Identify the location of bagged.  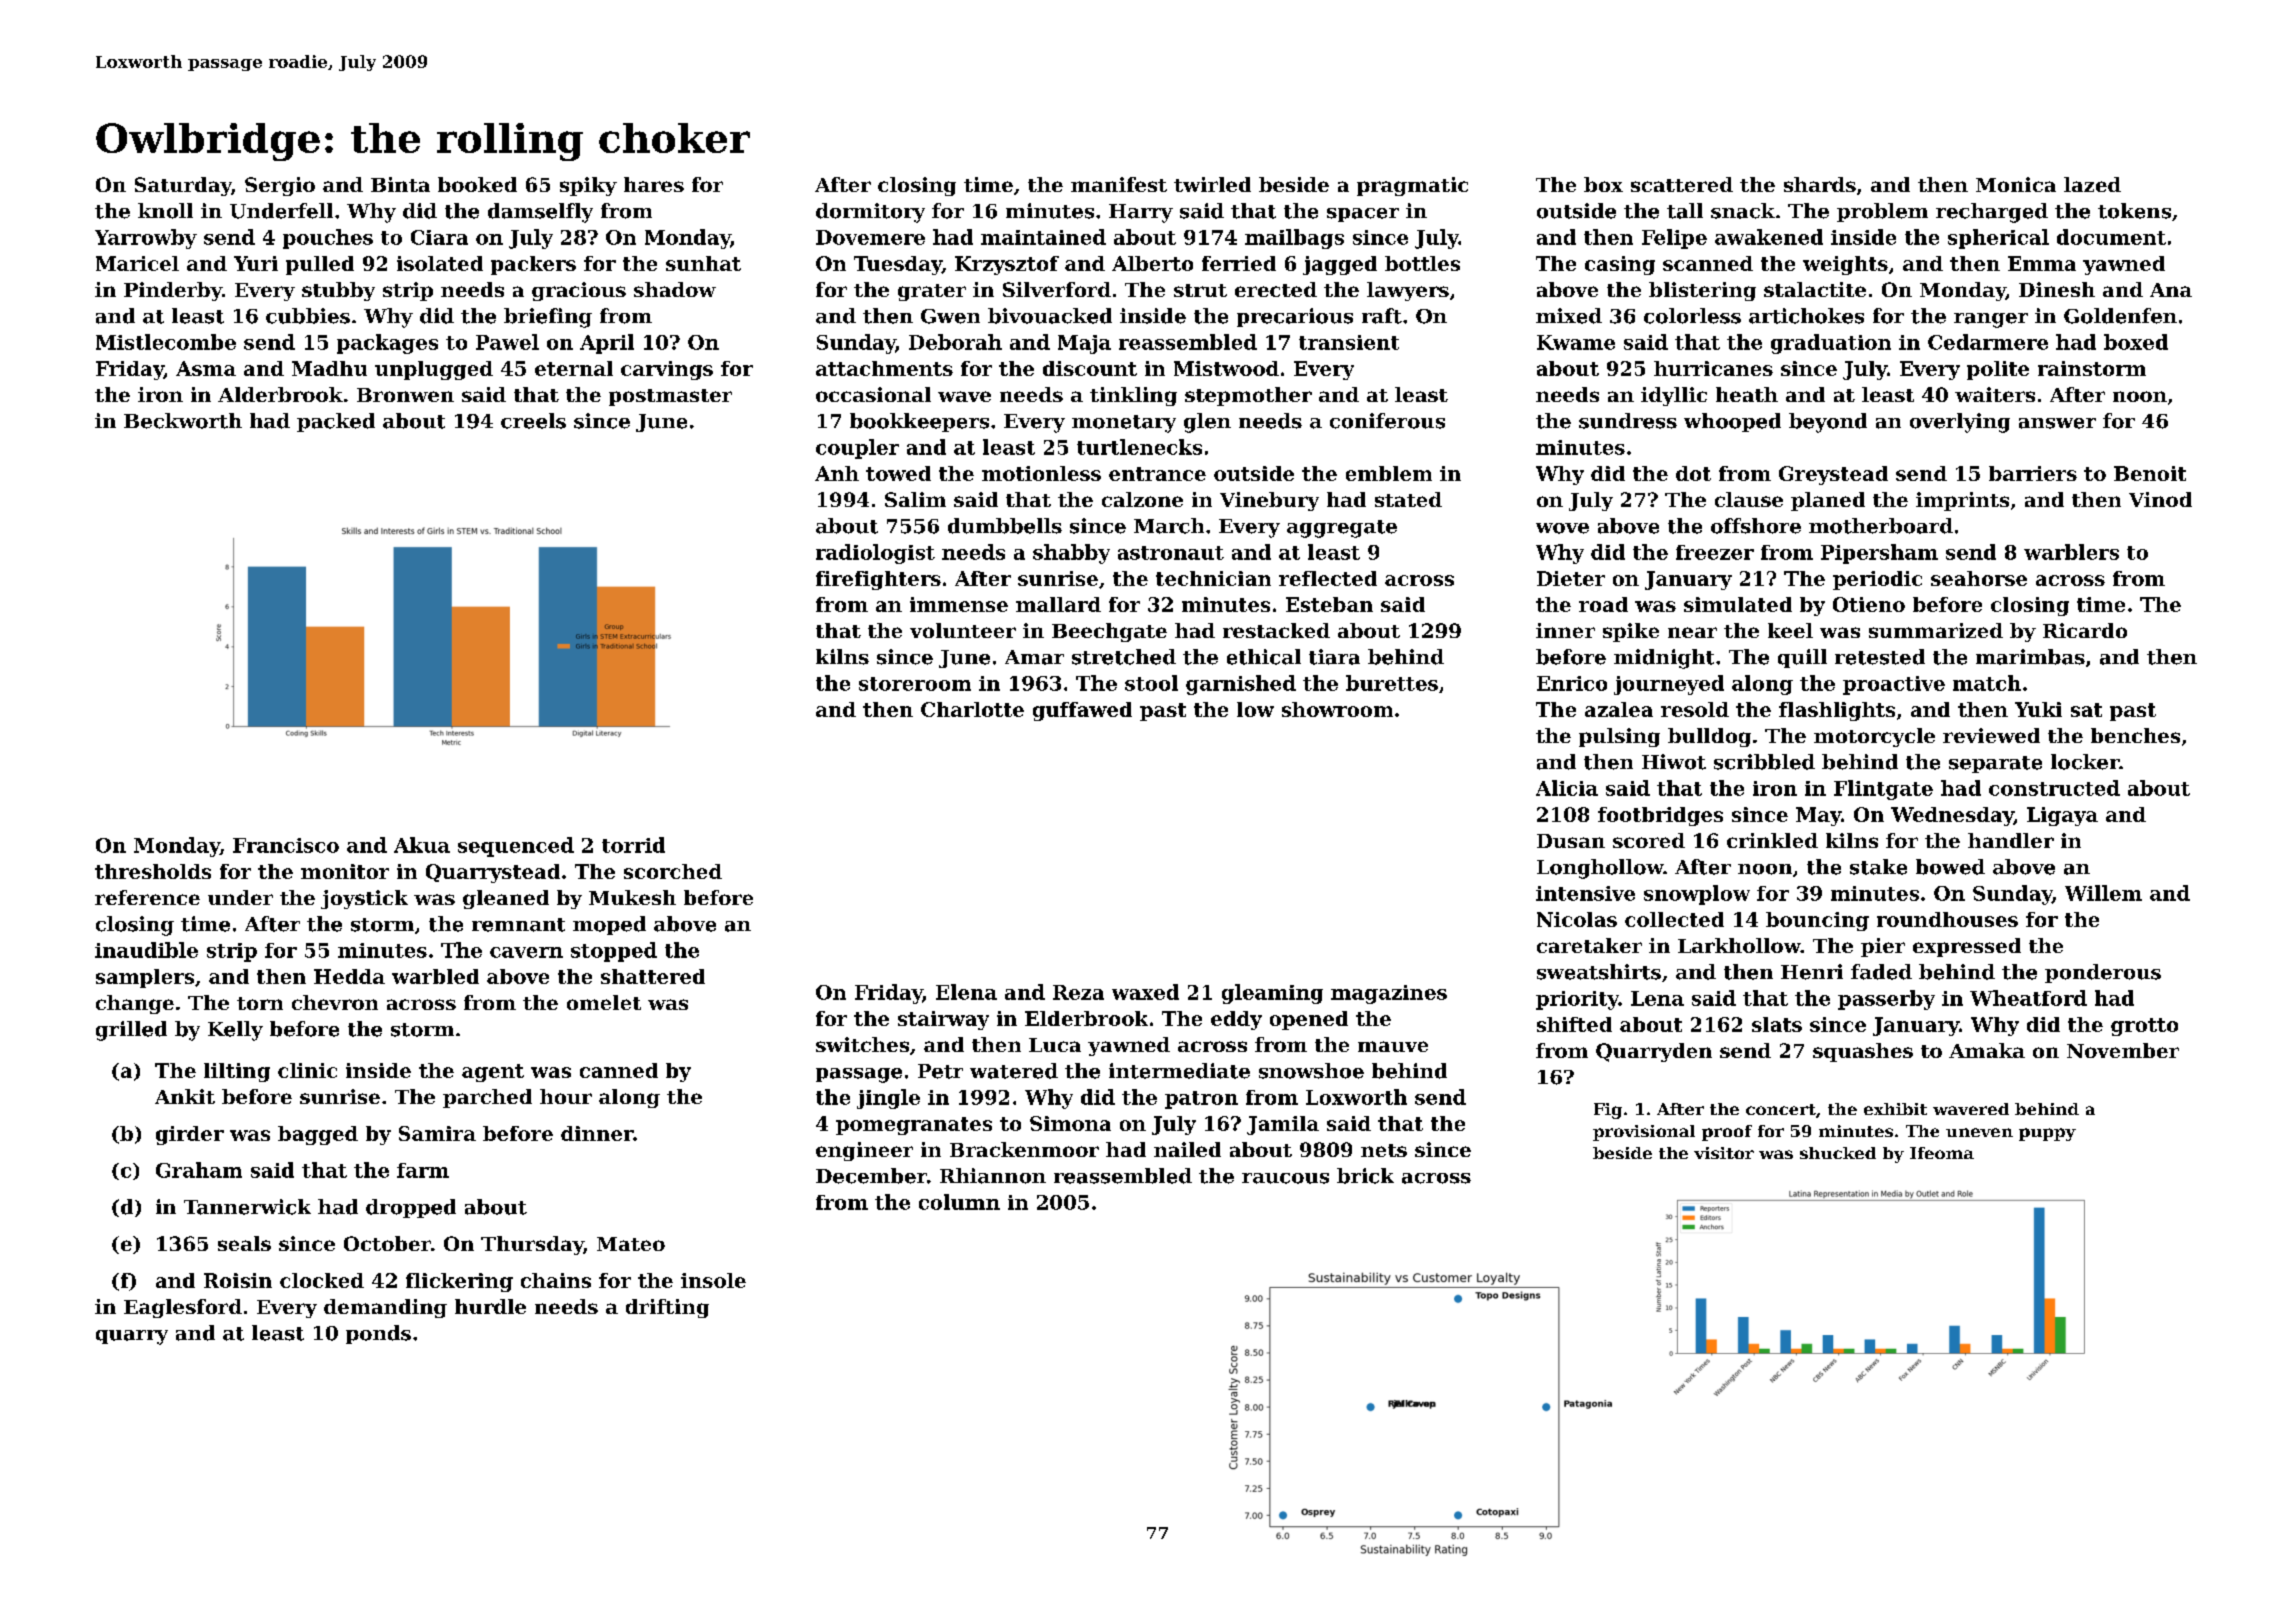
(318, 1135).
